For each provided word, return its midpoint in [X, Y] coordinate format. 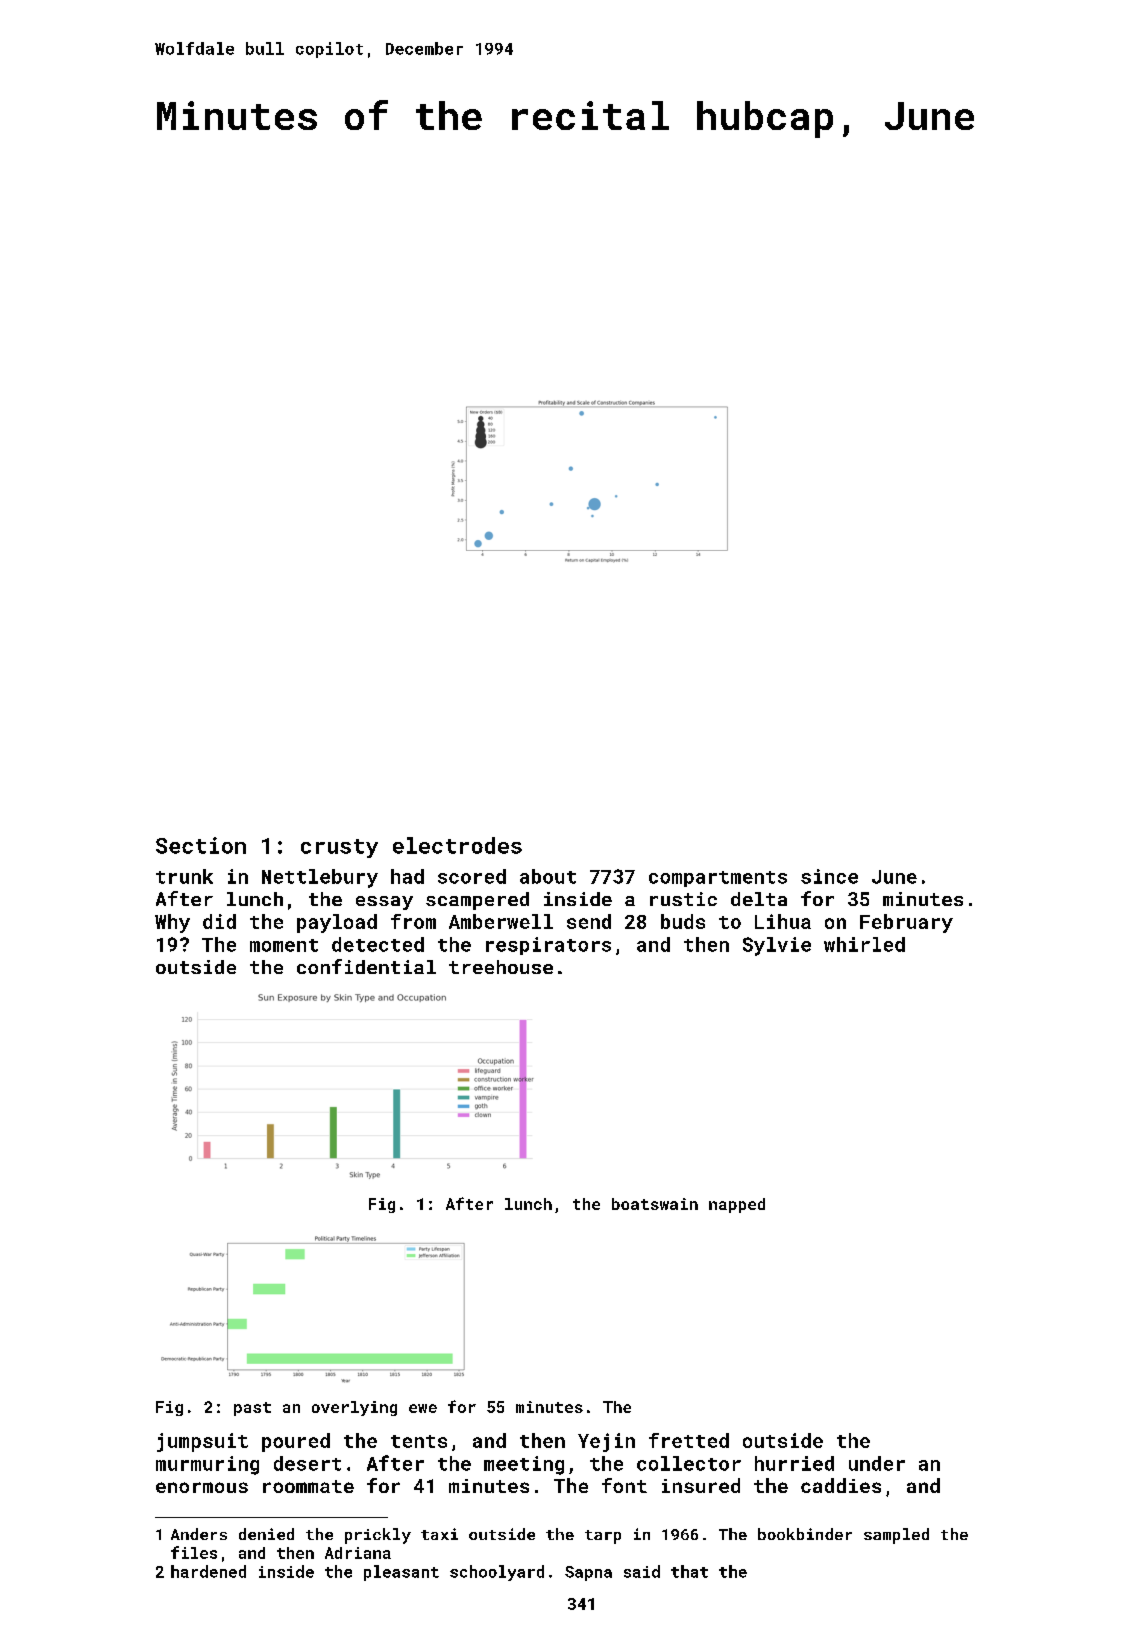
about [548, 876]
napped [737, 1205]
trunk [184, 876]
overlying [354, 1408]
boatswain [655, 1204]
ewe [423, 1408]
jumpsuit [202, 1442]
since [829, 876]
